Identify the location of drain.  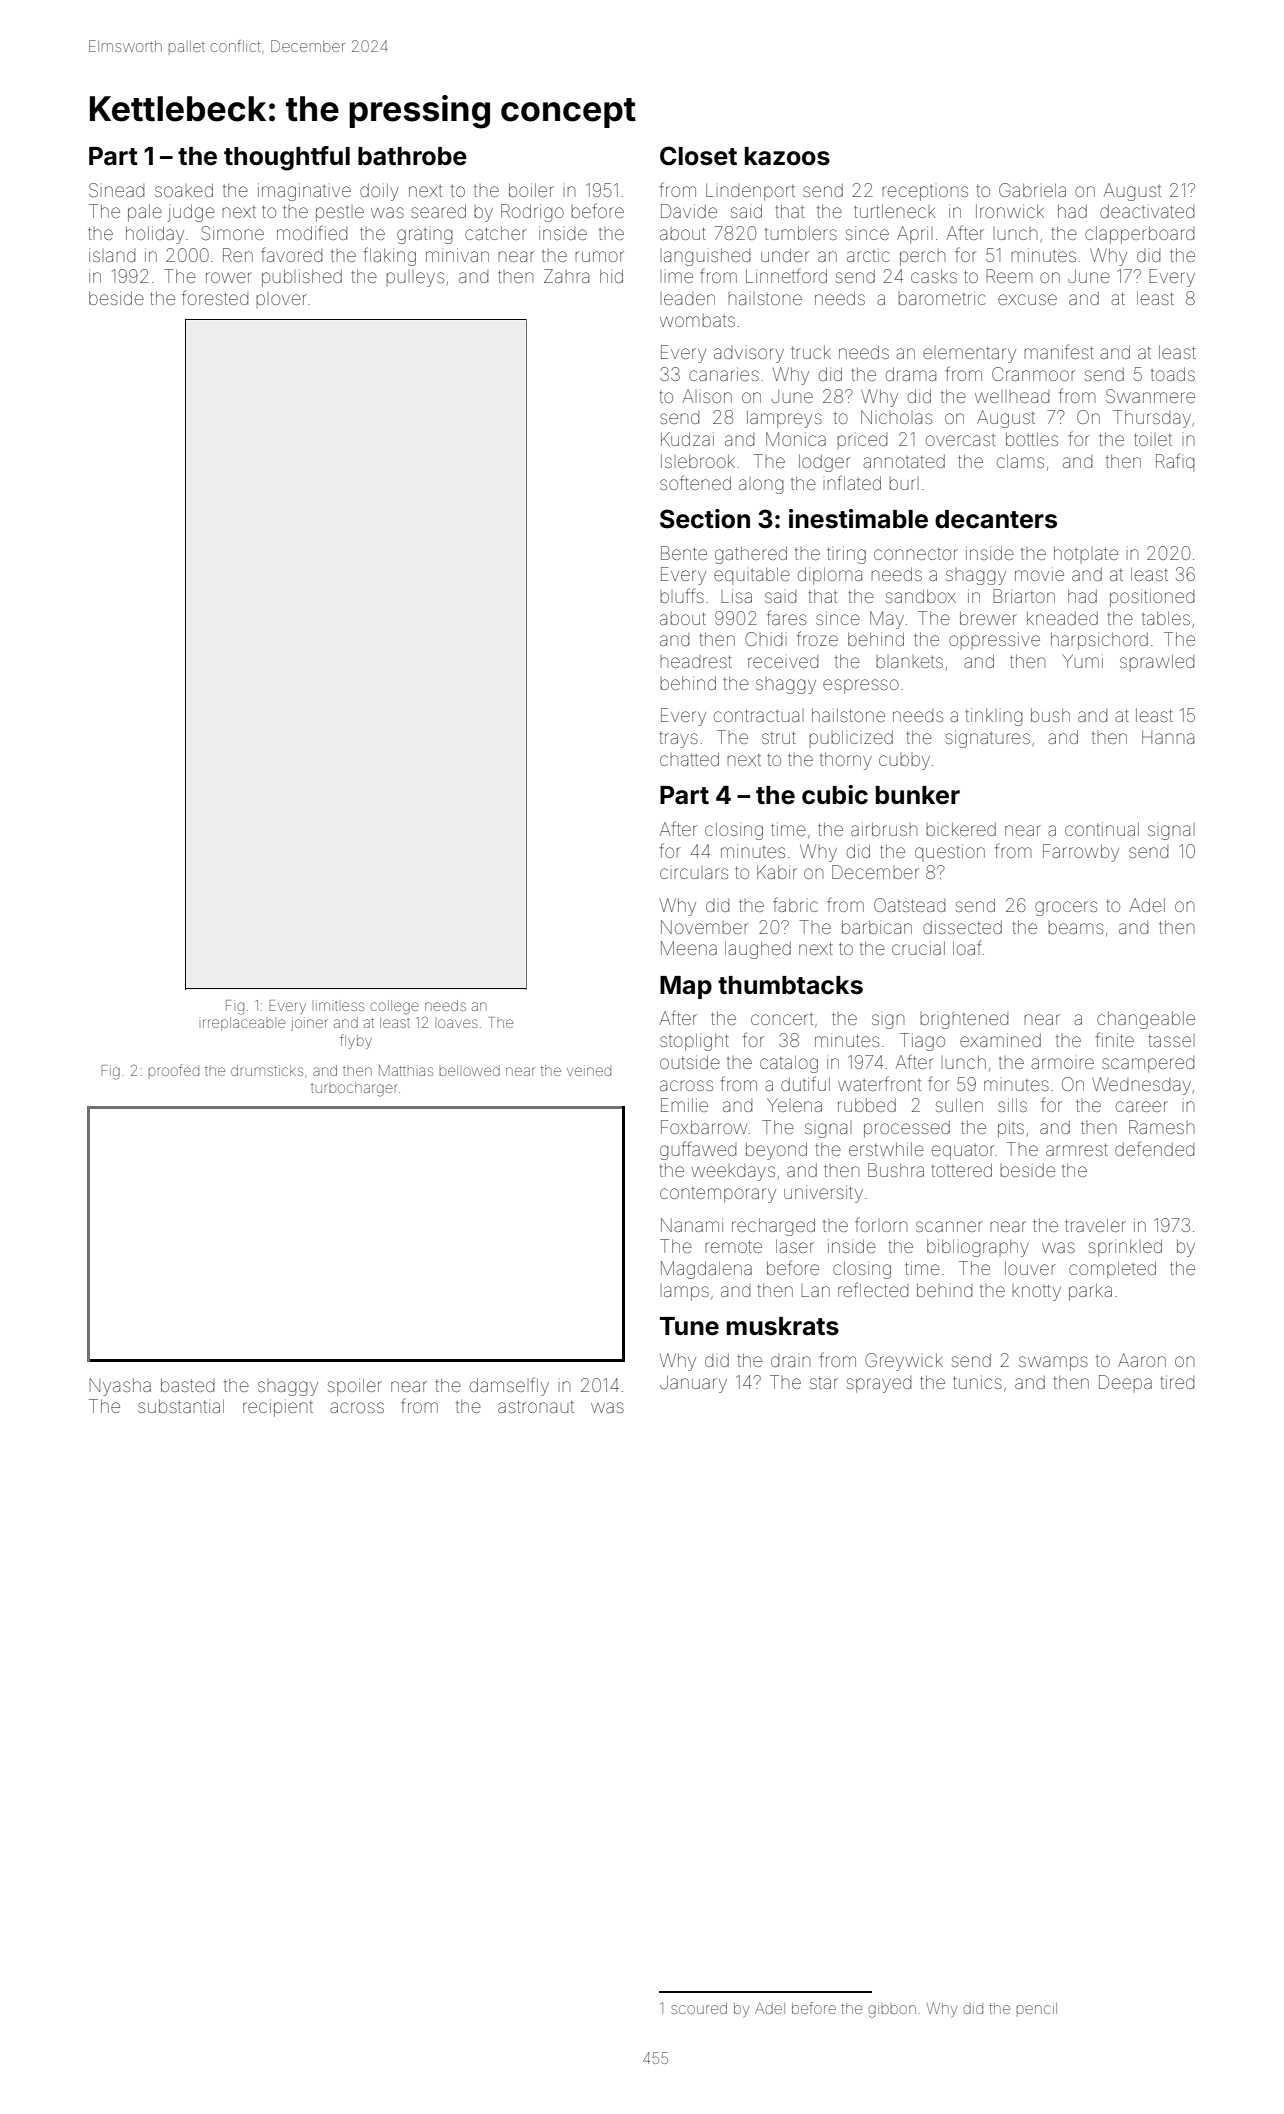
(790, 1360).
